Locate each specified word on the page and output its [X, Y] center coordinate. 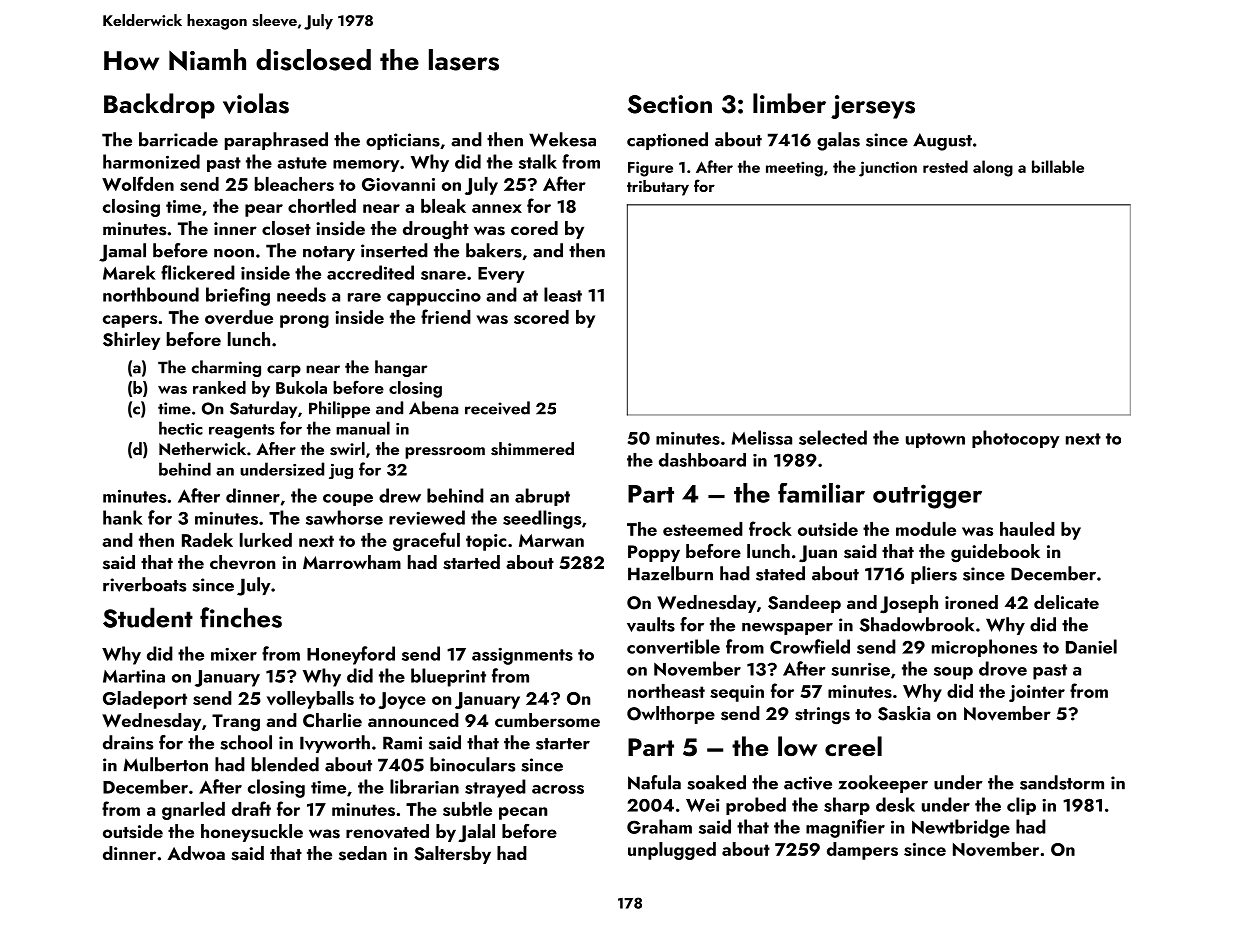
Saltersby [452, 855]
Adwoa [196, 853]
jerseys [873, 107]
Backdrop [159, 106]
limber [789, 103]
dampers [862, 851]
